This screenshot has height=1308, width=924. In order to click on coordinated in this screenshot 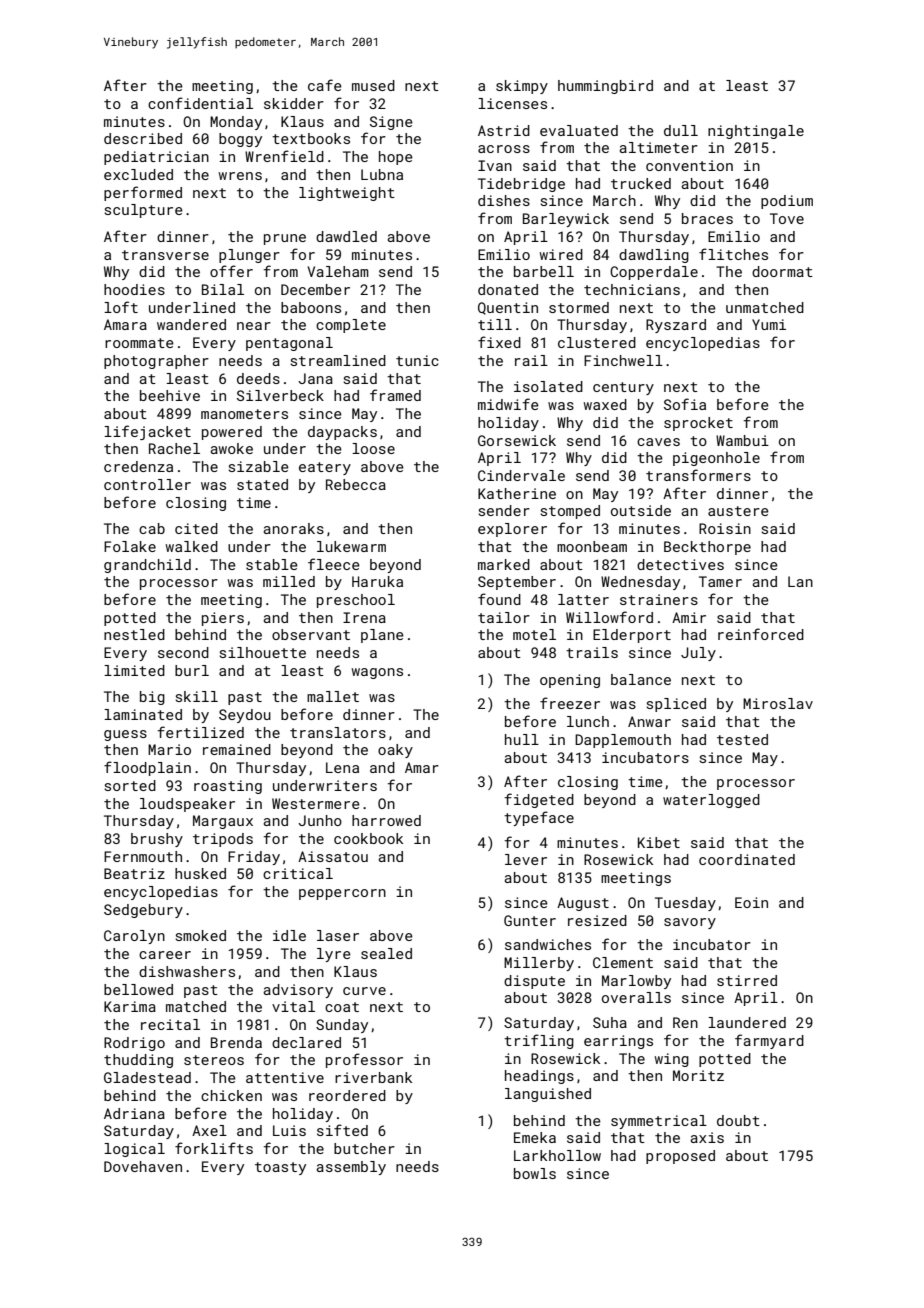, I will do `click(747, 859)`.
